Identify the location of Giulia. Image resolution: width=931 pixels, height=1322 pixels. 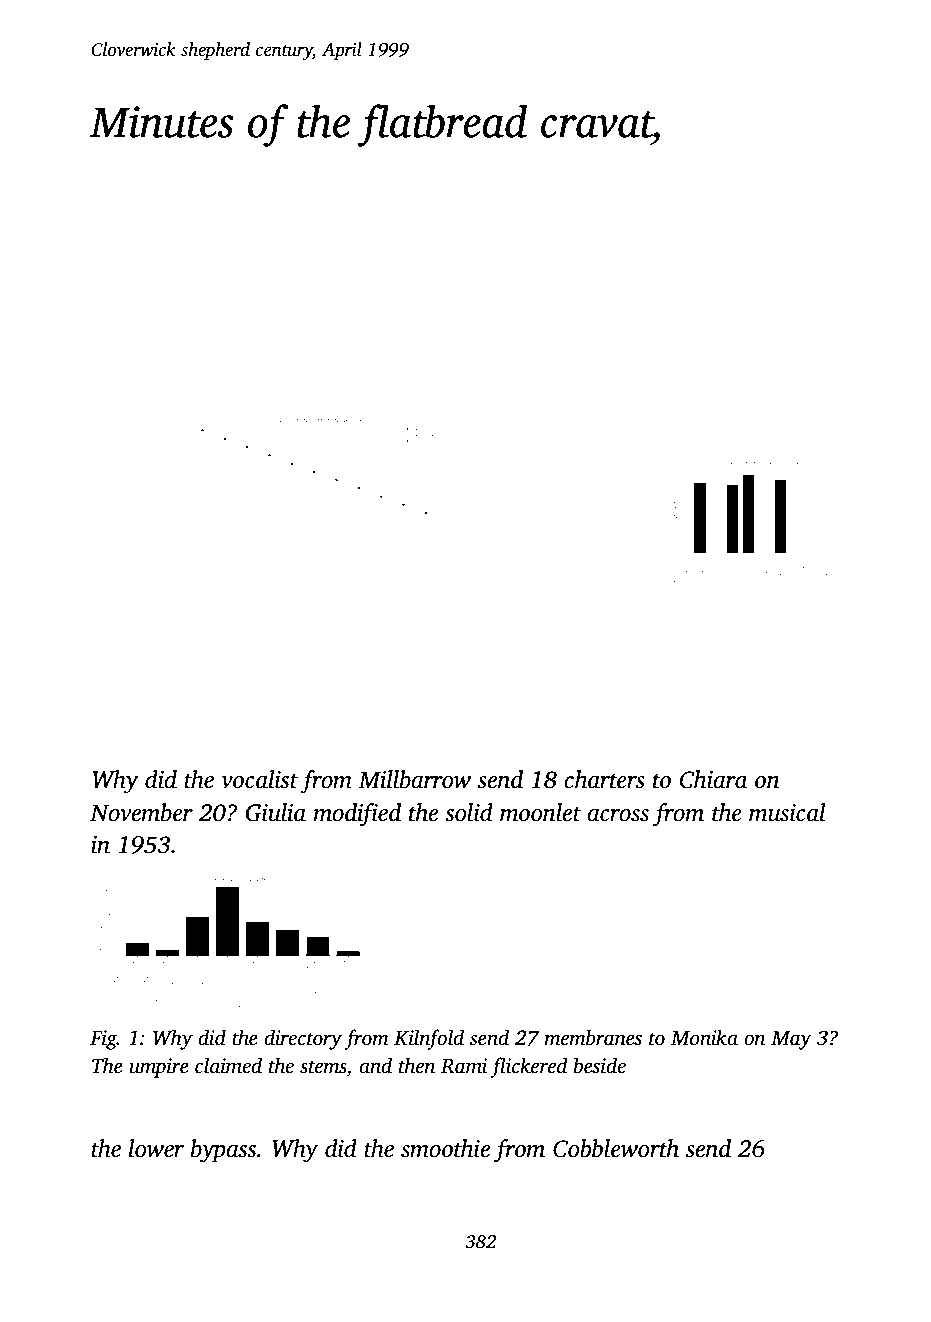
(275, 812).
